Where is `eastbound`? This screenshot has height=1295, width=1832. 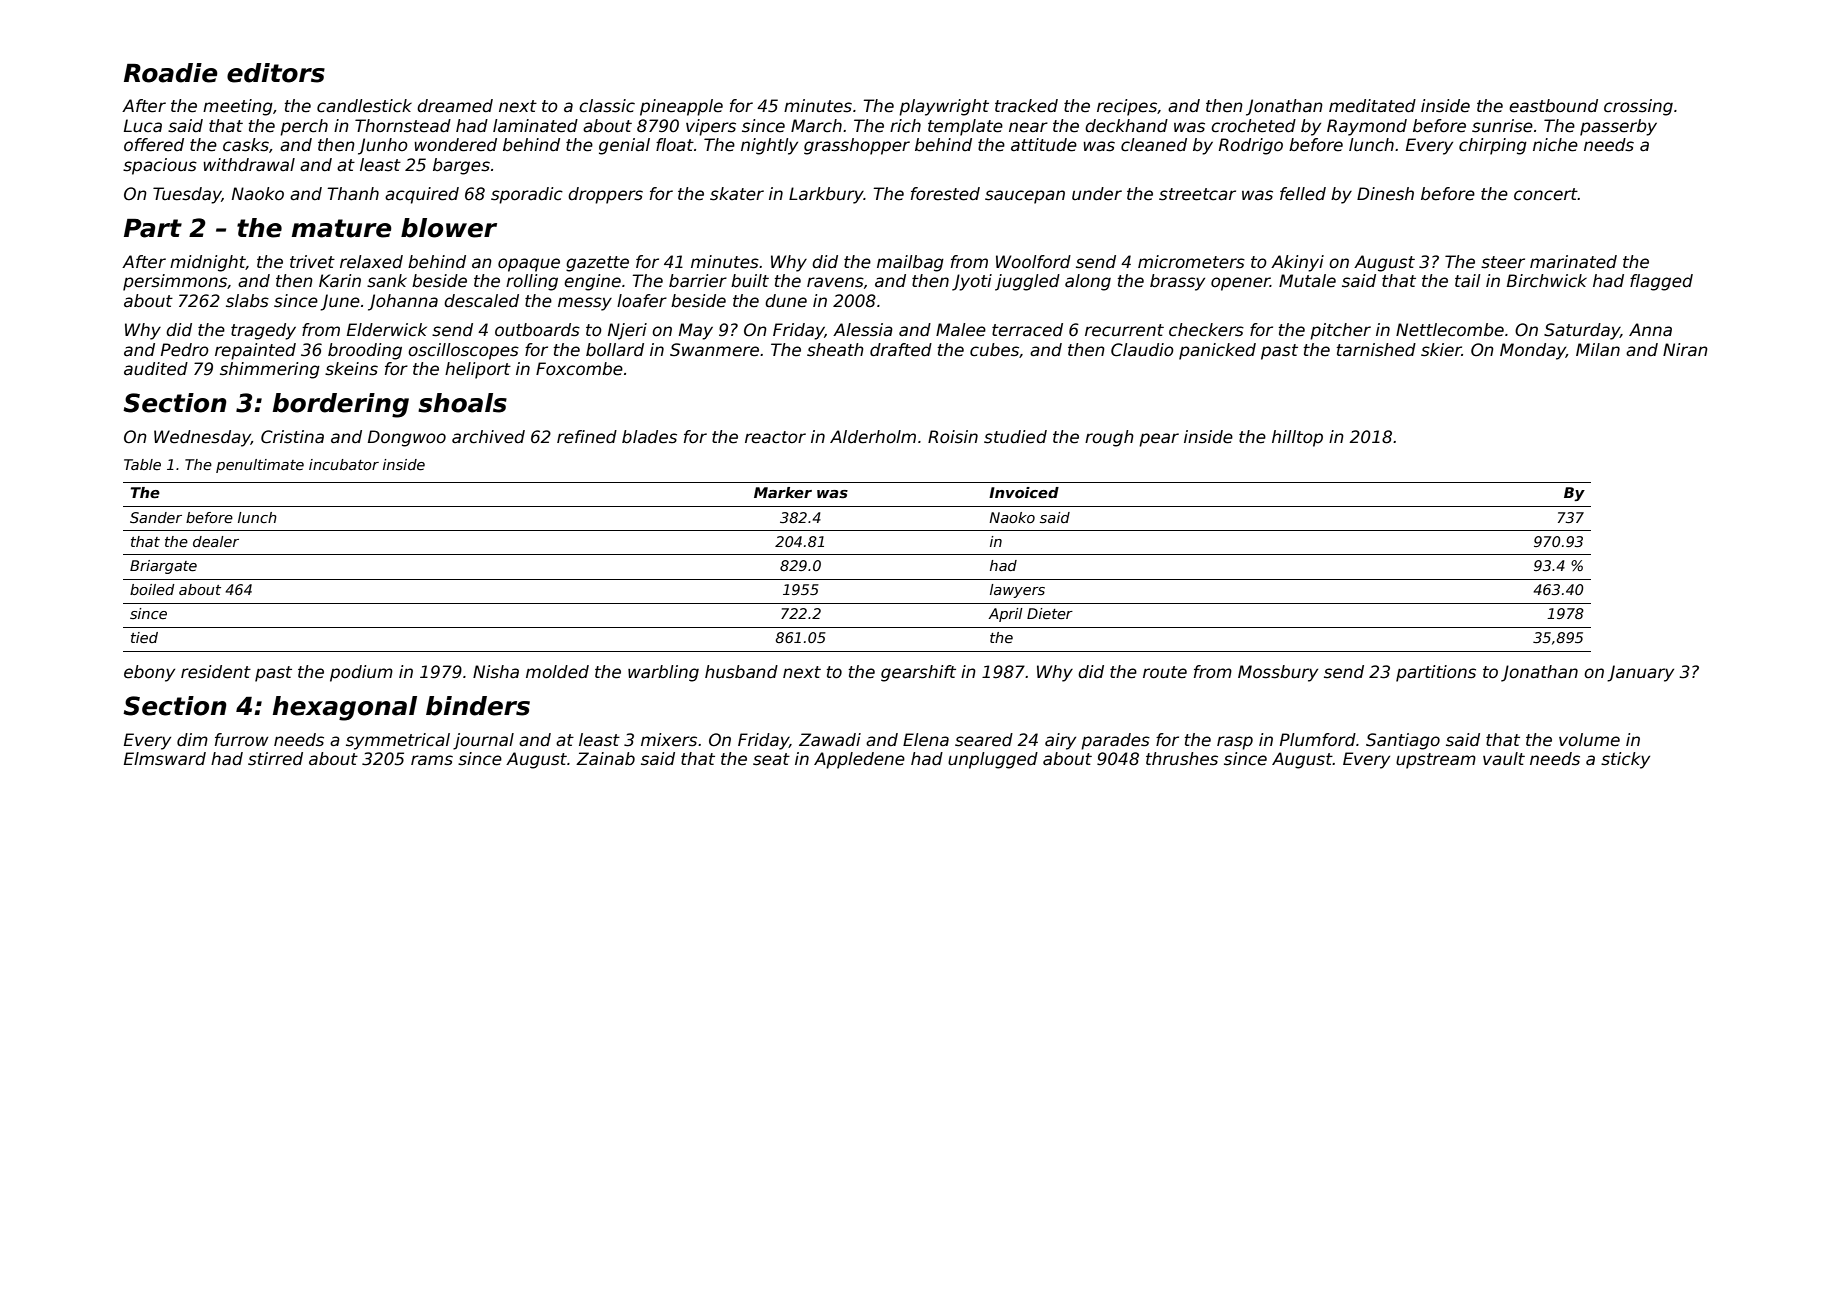 eastbound is located at coordinates (1553, 106).
